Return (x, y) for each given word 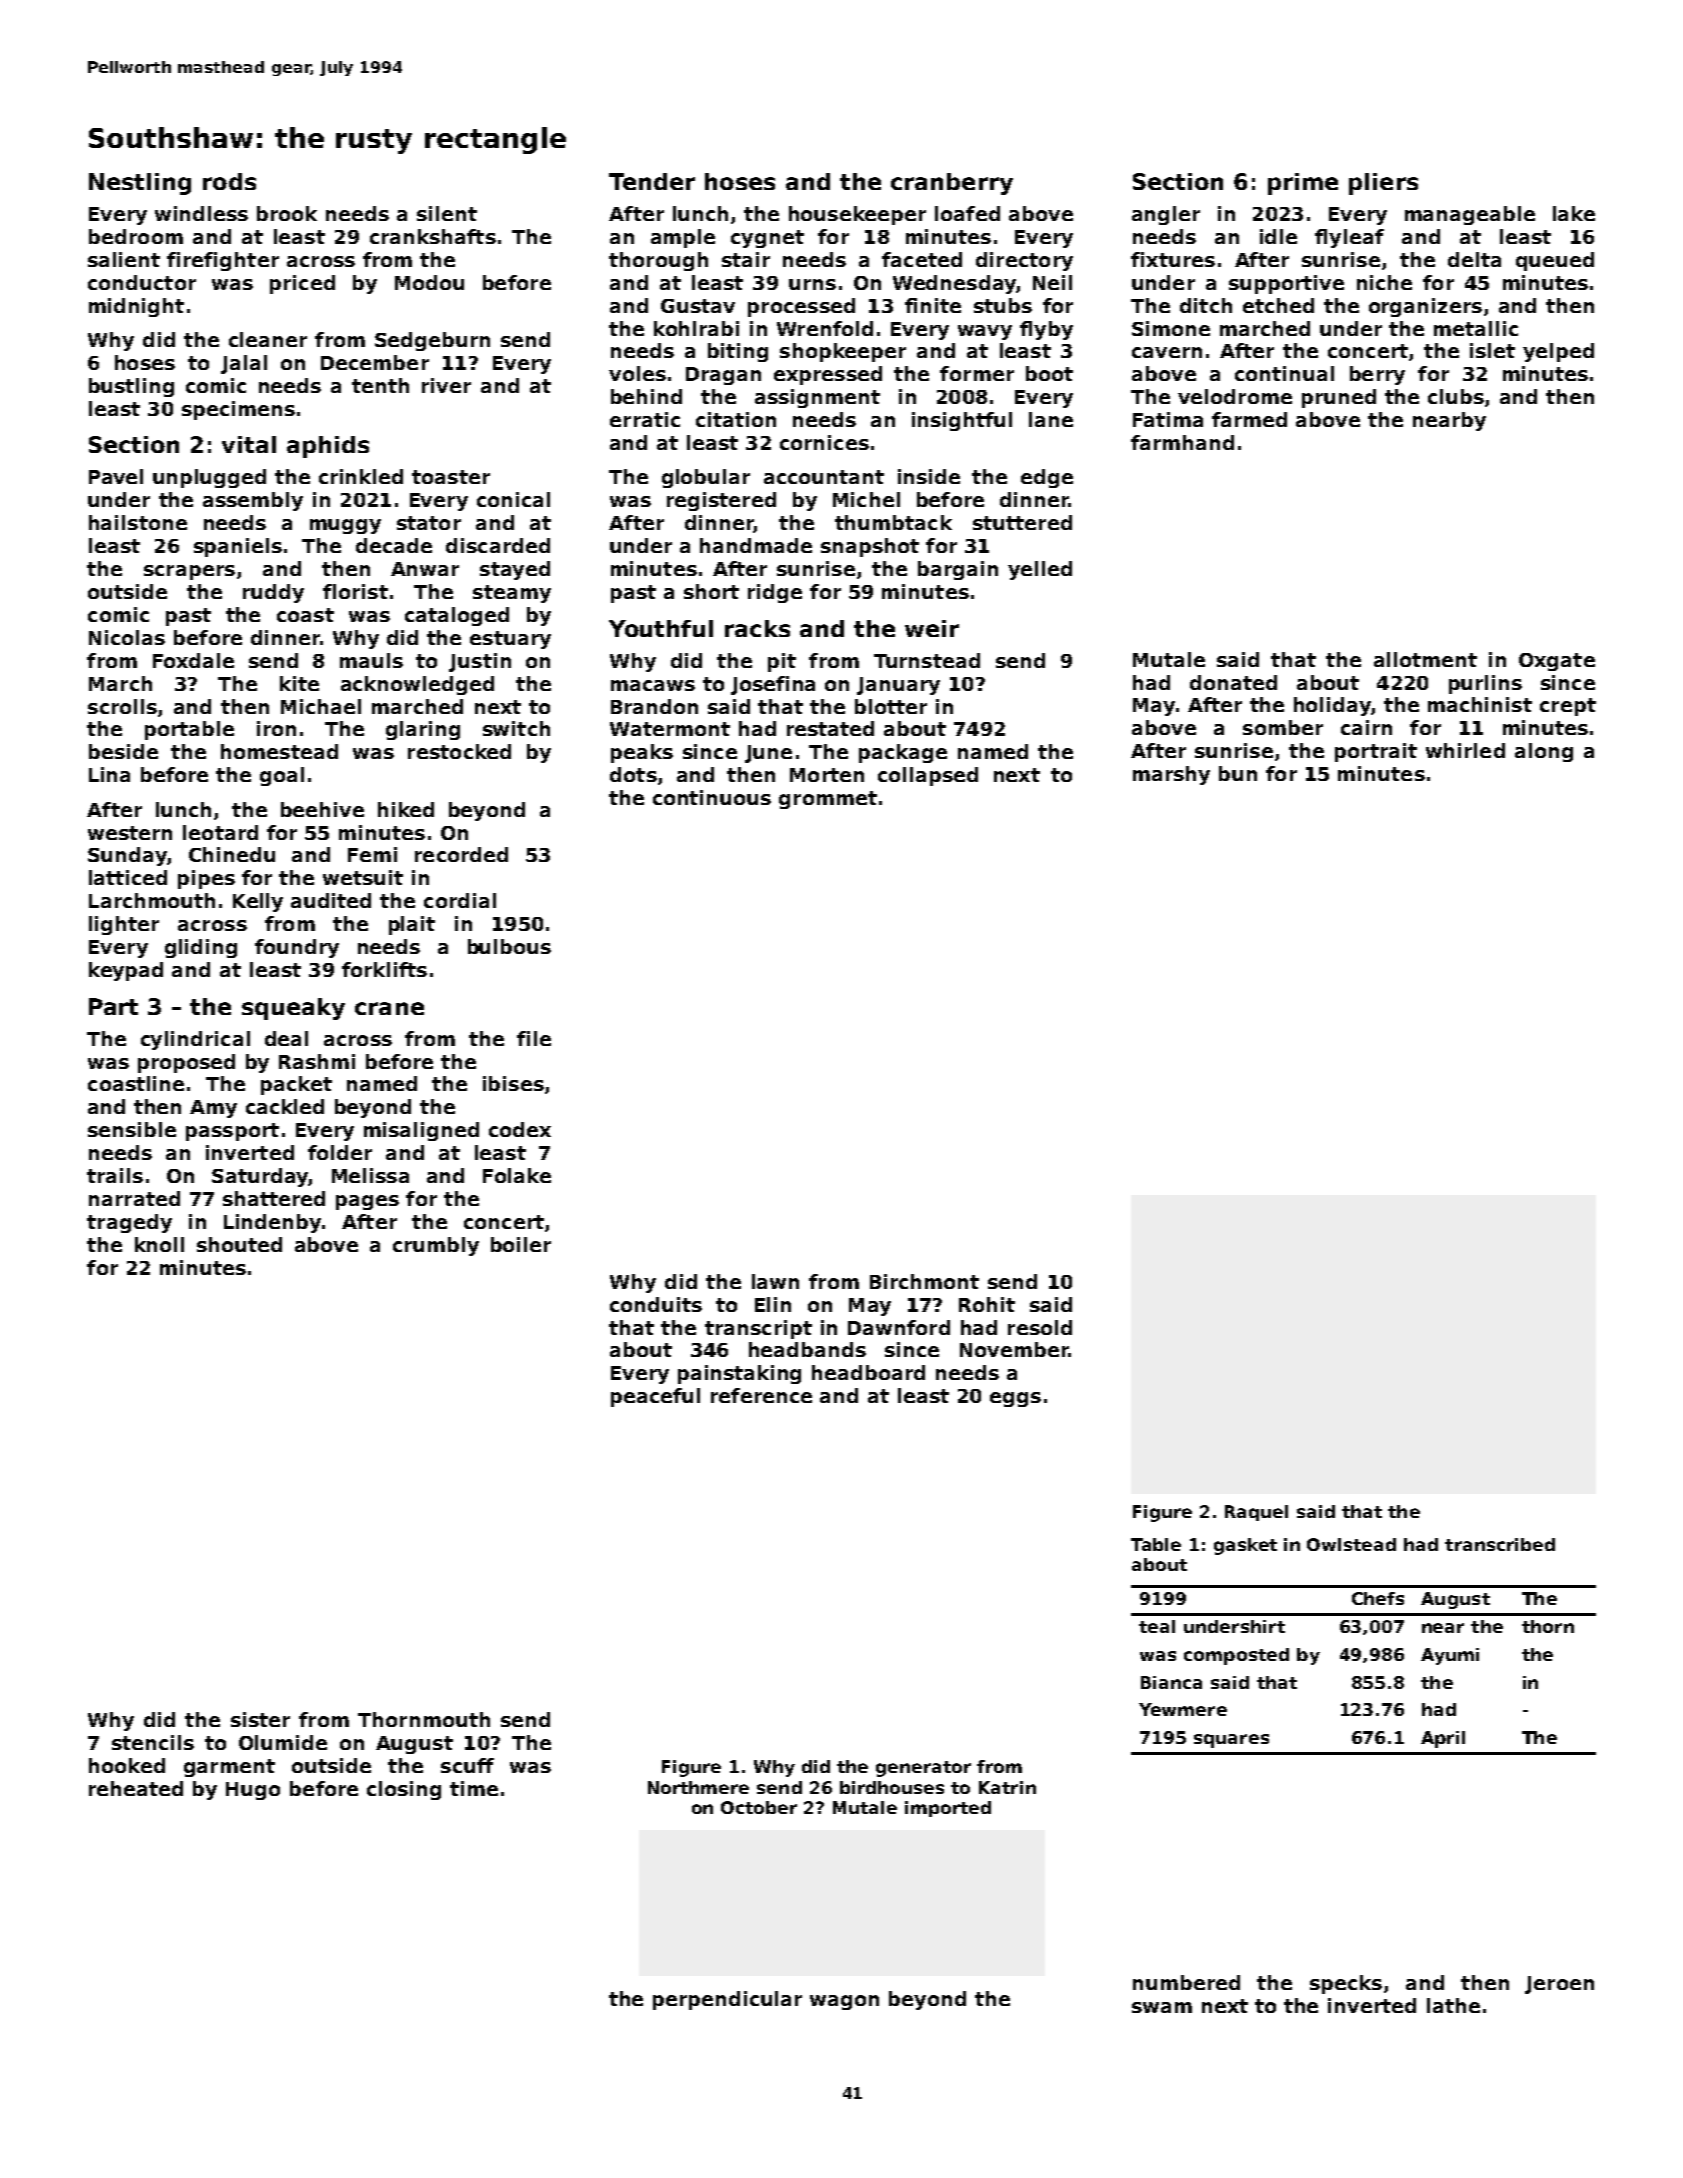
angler (1166, 215)
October (759, 1807)
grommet (828, 800)
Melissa (370, 1175)
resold (1040, 1327)
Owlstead (1351, 1544)
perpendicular (727, 2000)
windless (201, 213)
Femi (372, 854)
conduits (656, 1304)
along (1544, 752)
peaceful (655, 1397)
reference (761, 1395)
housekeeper (857, 215)
